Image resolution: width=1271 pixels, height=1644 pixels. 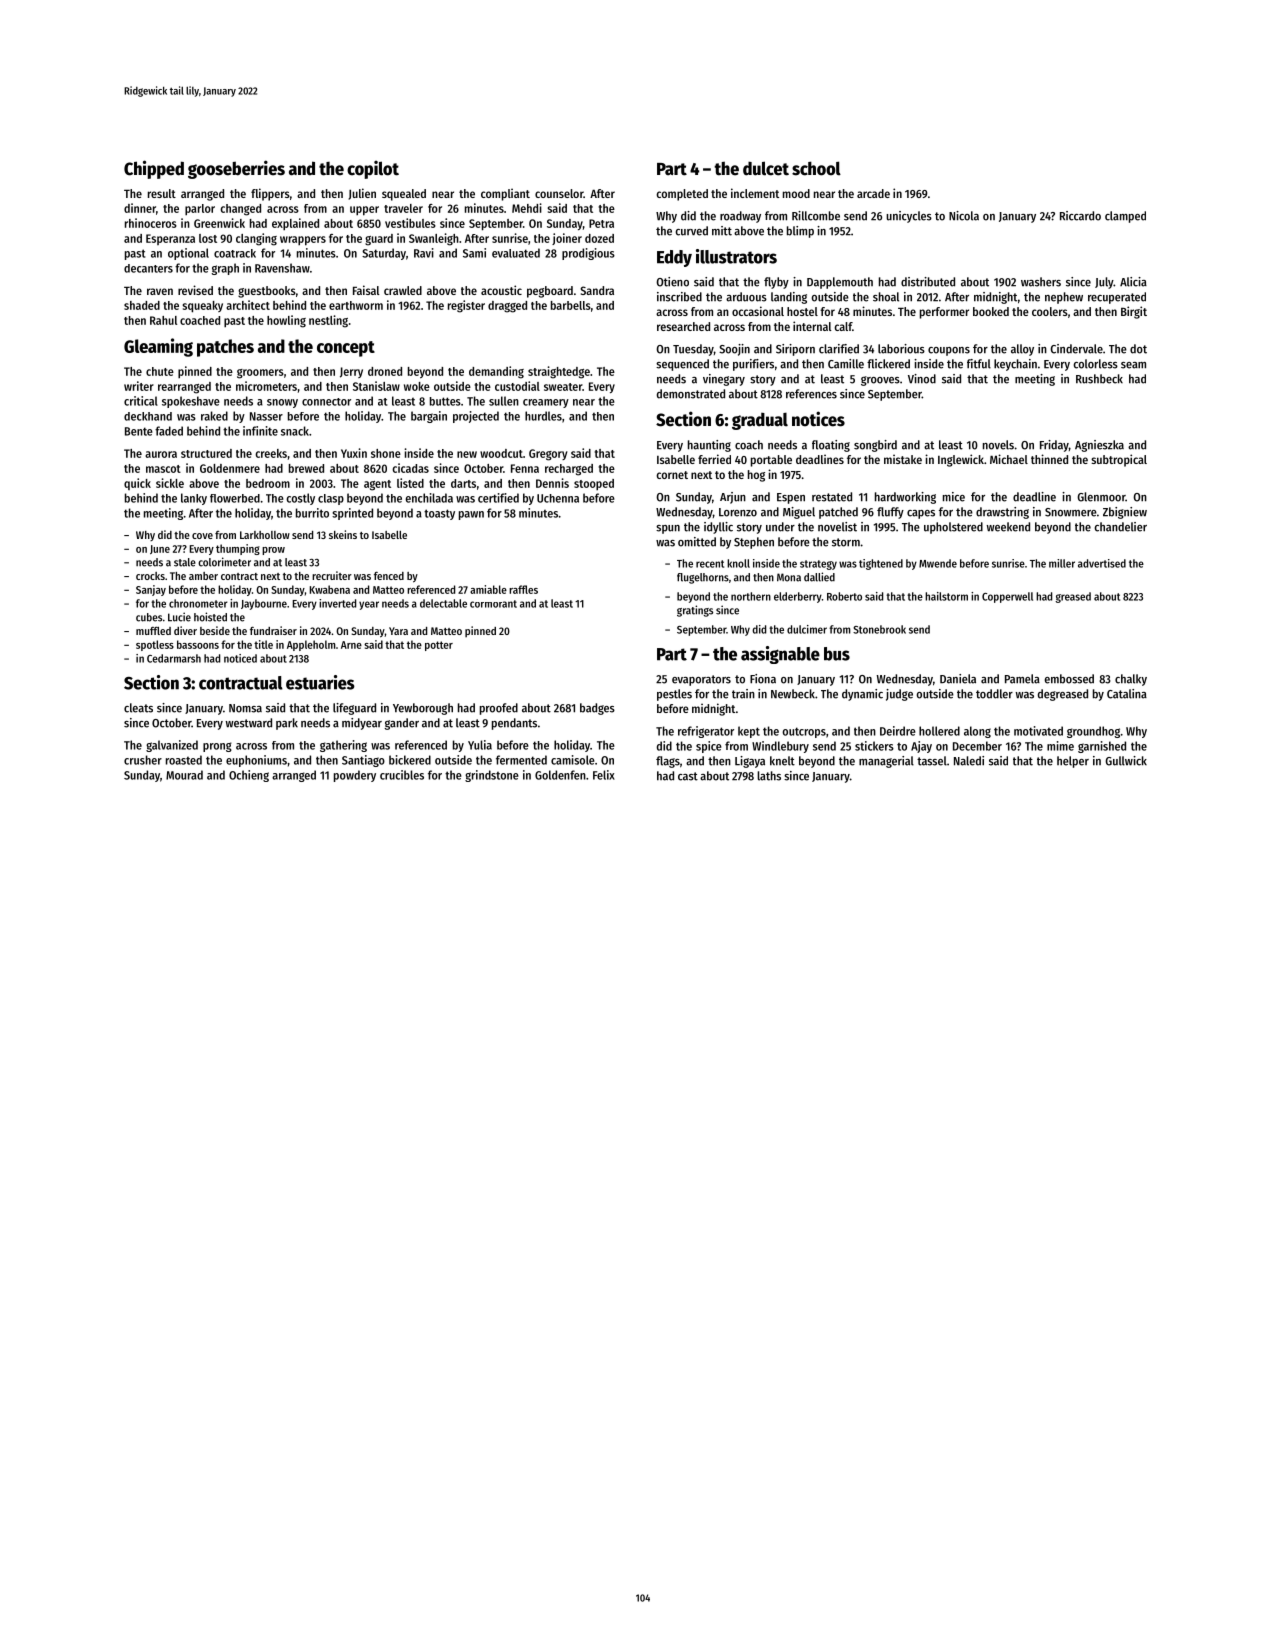 I want to click on laths, so click(x=769, y=776).
